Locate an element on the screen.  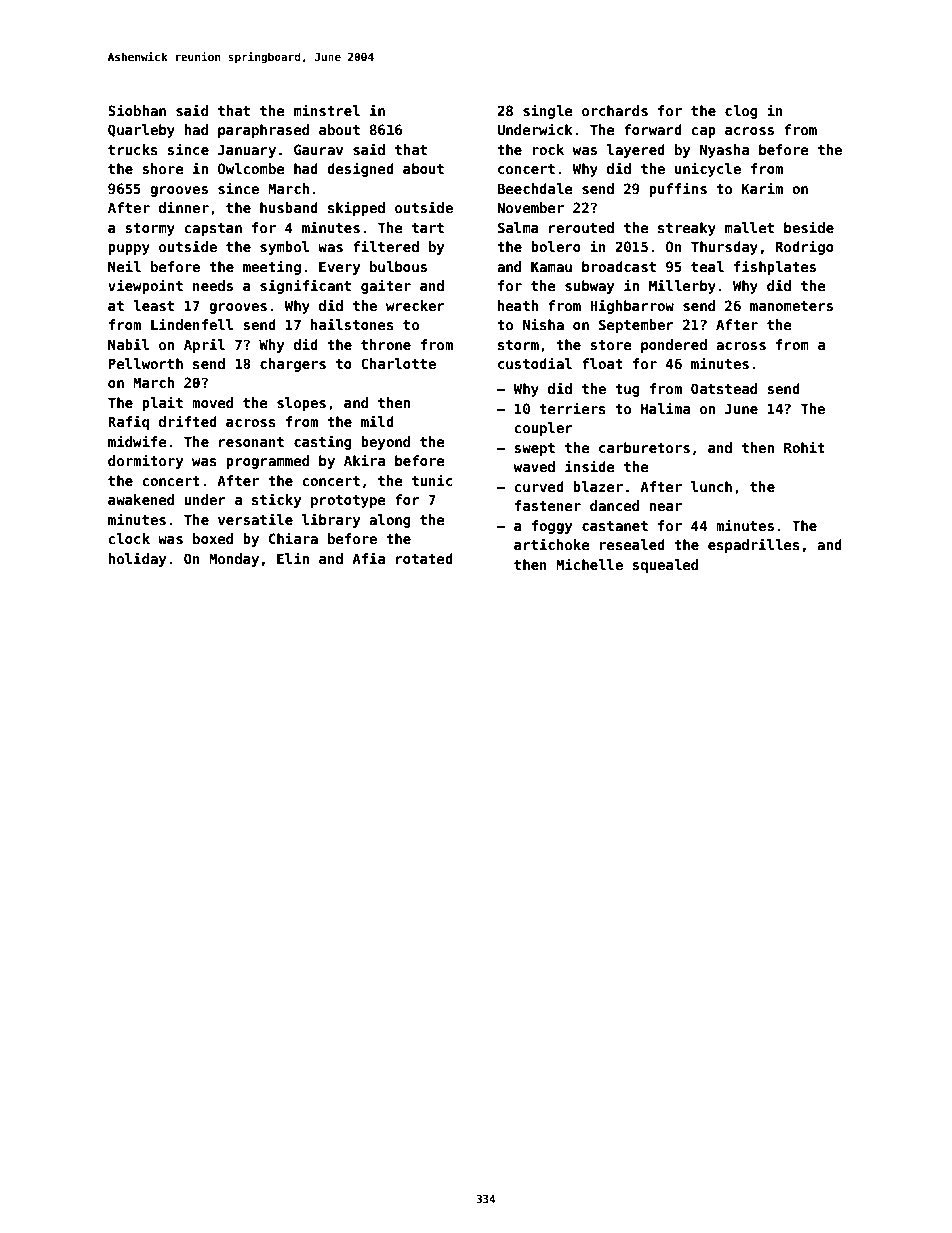
mild is located at coordinates (377, 421).
